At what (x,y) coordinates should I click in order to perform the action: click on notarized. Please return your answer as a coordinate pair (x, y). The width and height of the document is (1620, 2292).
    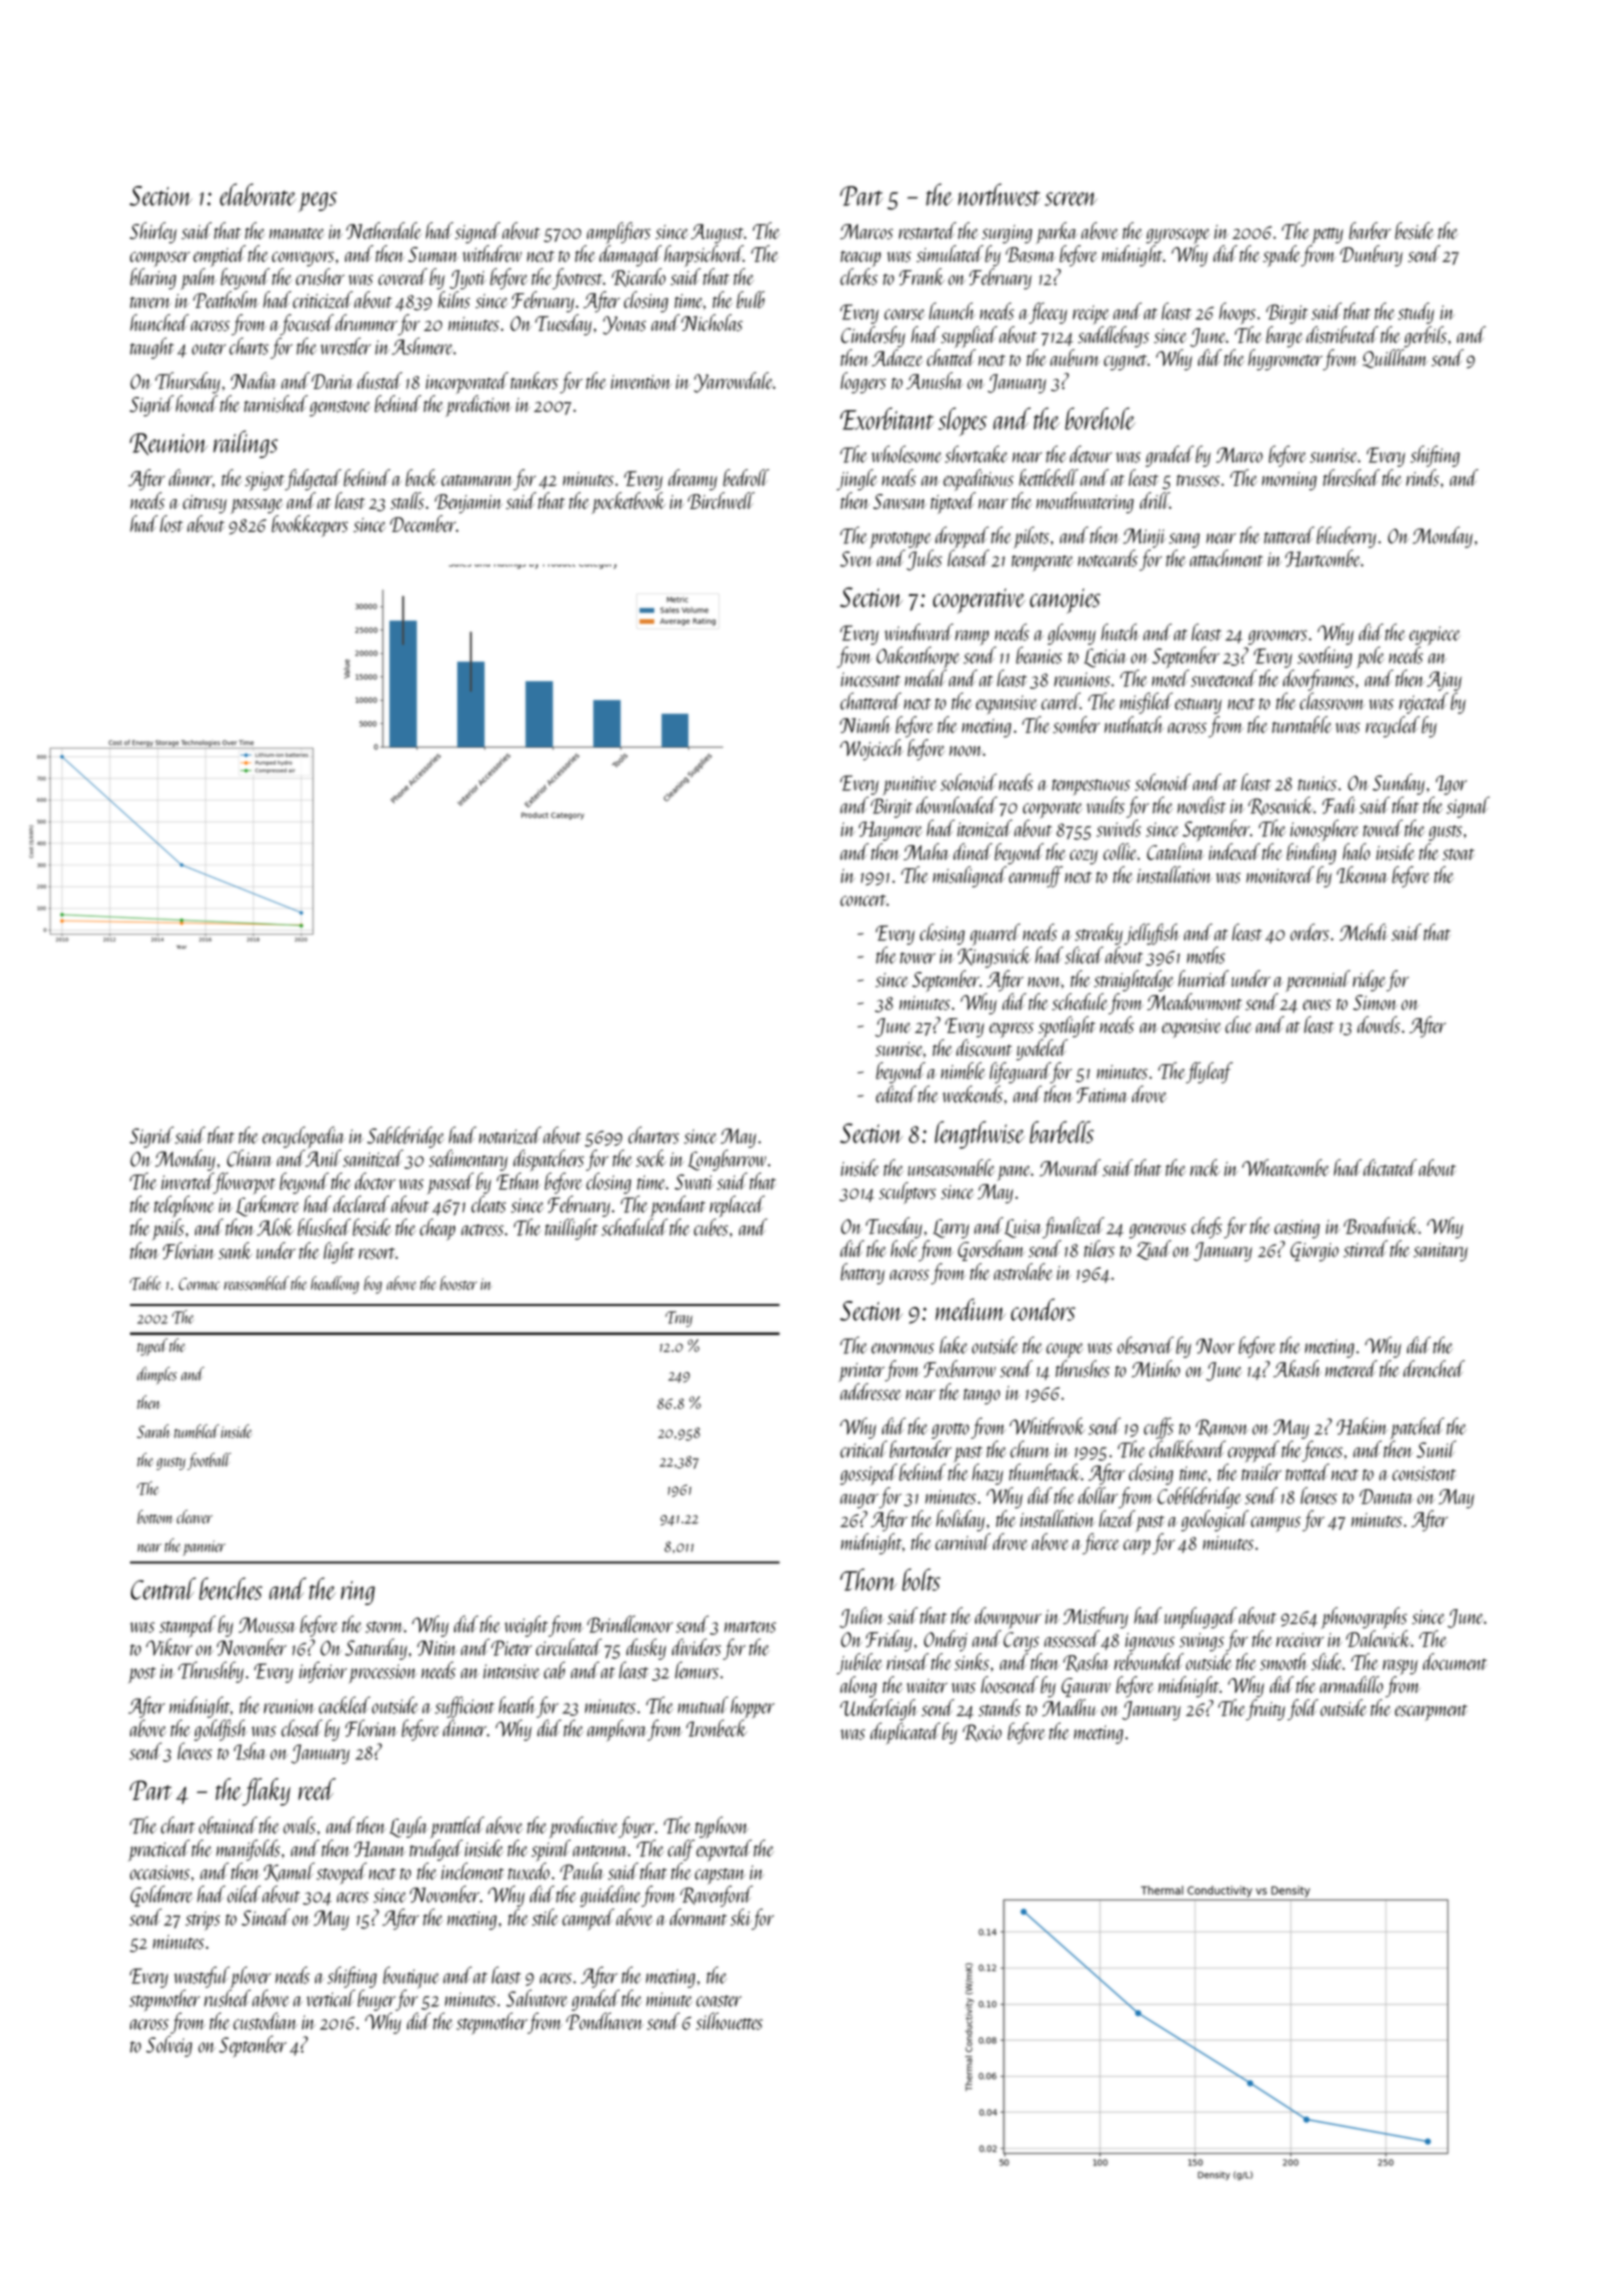
    Looking at the image, I should click on (510, 1135).
